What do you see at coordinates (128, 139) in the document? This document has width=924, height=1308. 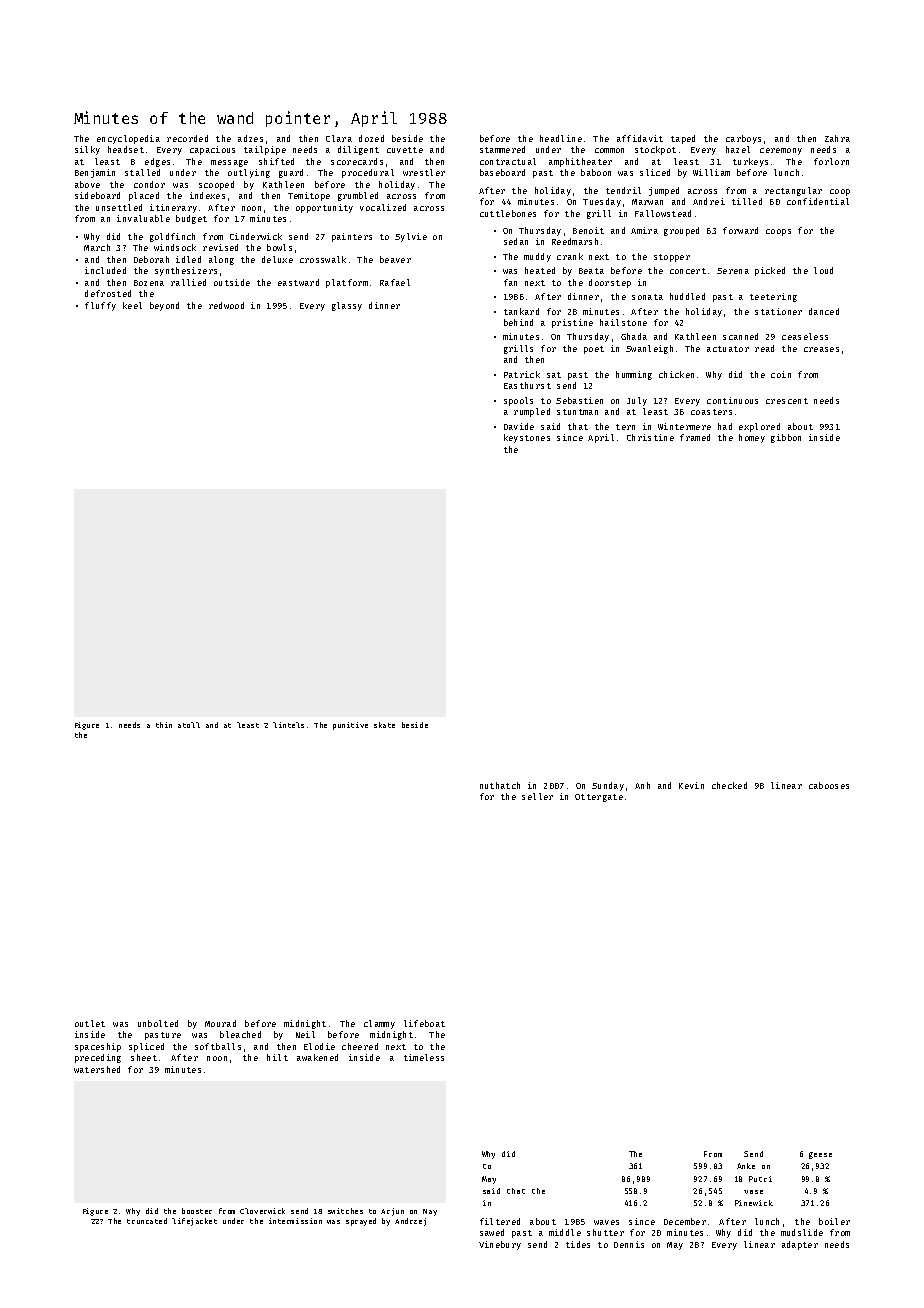 I see `encyclopedia` at bounding box center [128, 139].
